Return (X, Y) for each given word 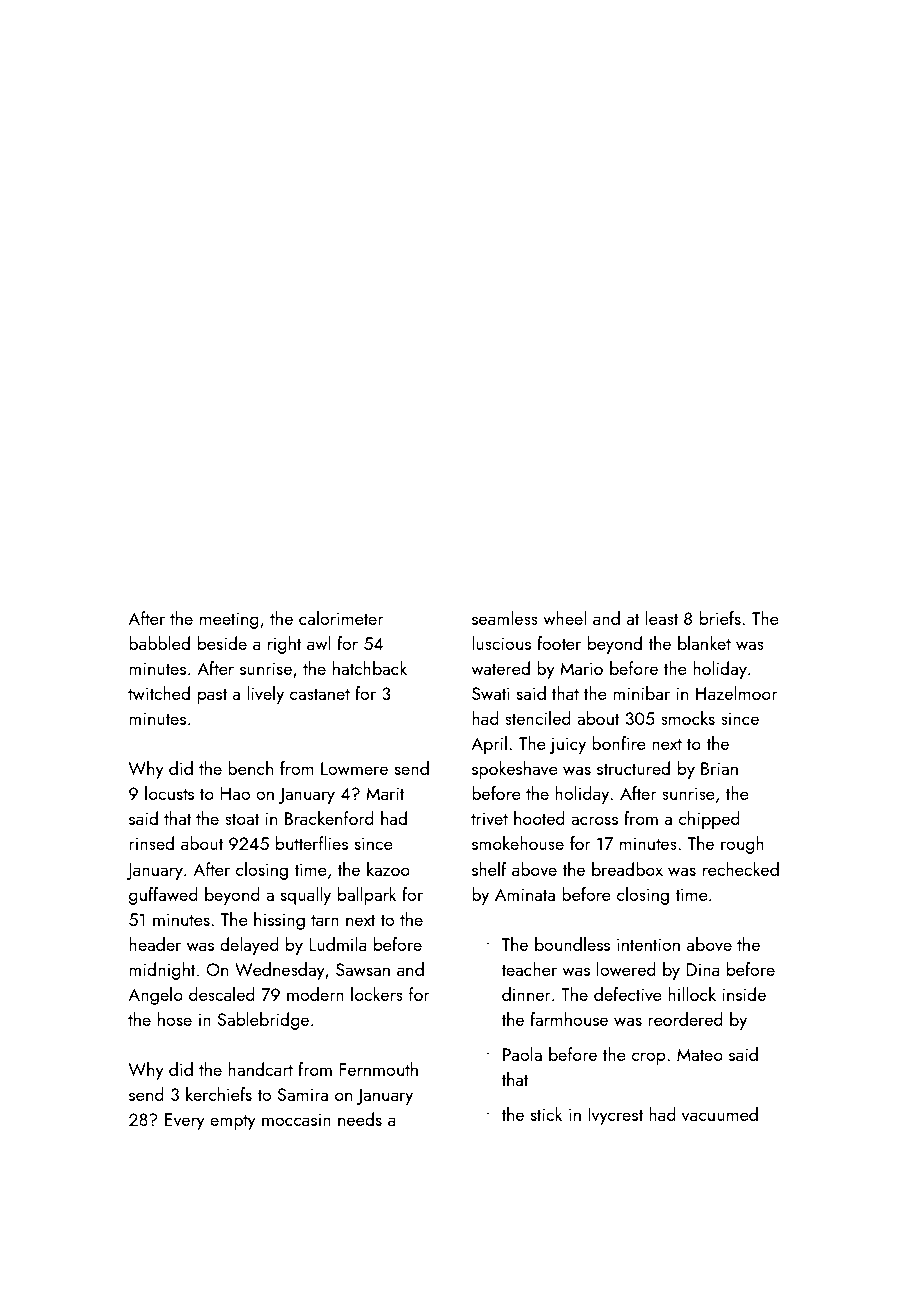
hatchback (370, 668)
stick (547, 1114)
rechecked (741, 869)
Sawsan (363, 969)
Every (184, 1121)
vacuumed (720, 1114)
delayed (249, 946)
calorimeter (341, 618)
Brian (719, 768)
